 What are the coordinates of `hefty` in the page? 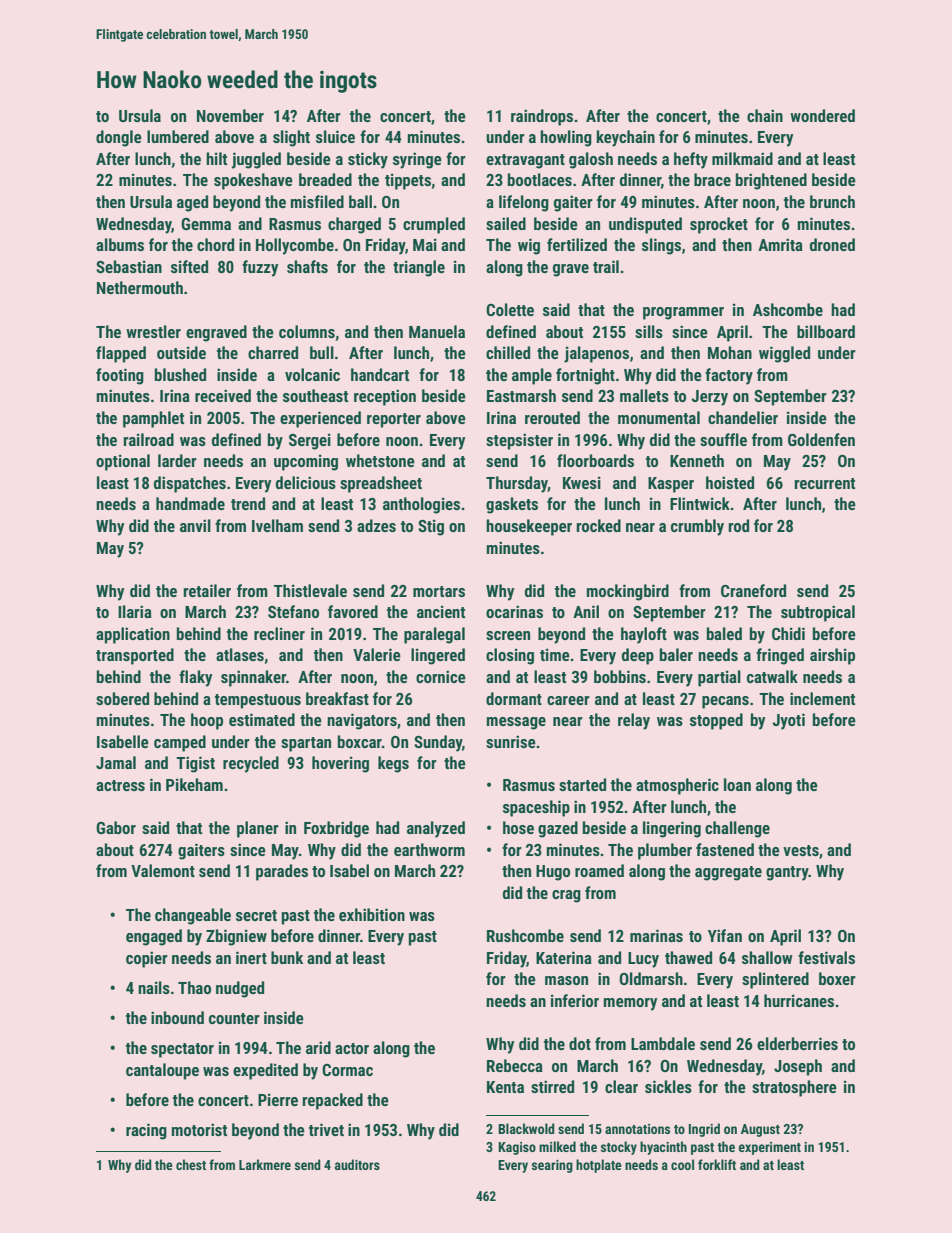 It's located at (691, 160).
